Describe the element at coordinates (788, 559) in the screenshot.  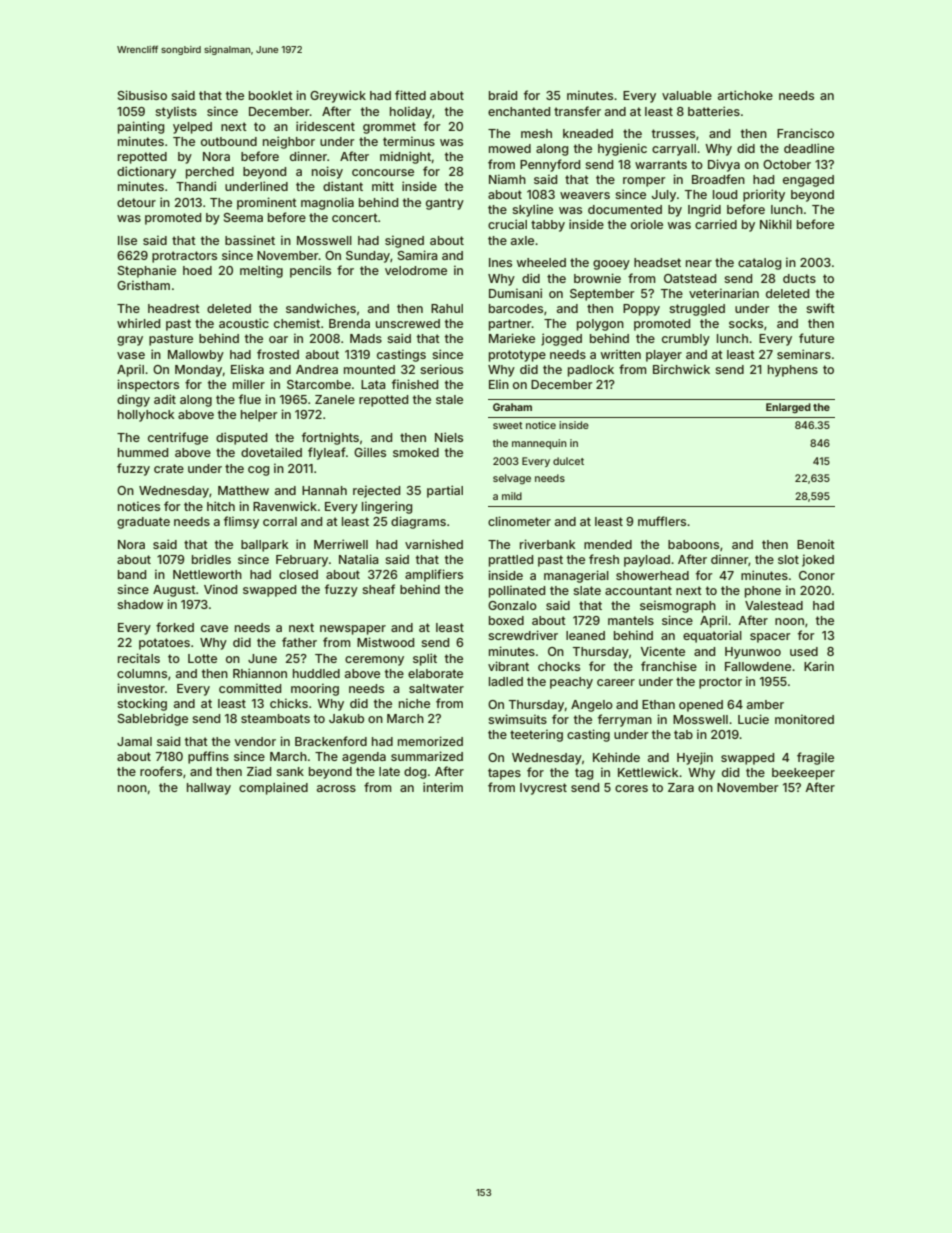
I see `slot` at that location.
